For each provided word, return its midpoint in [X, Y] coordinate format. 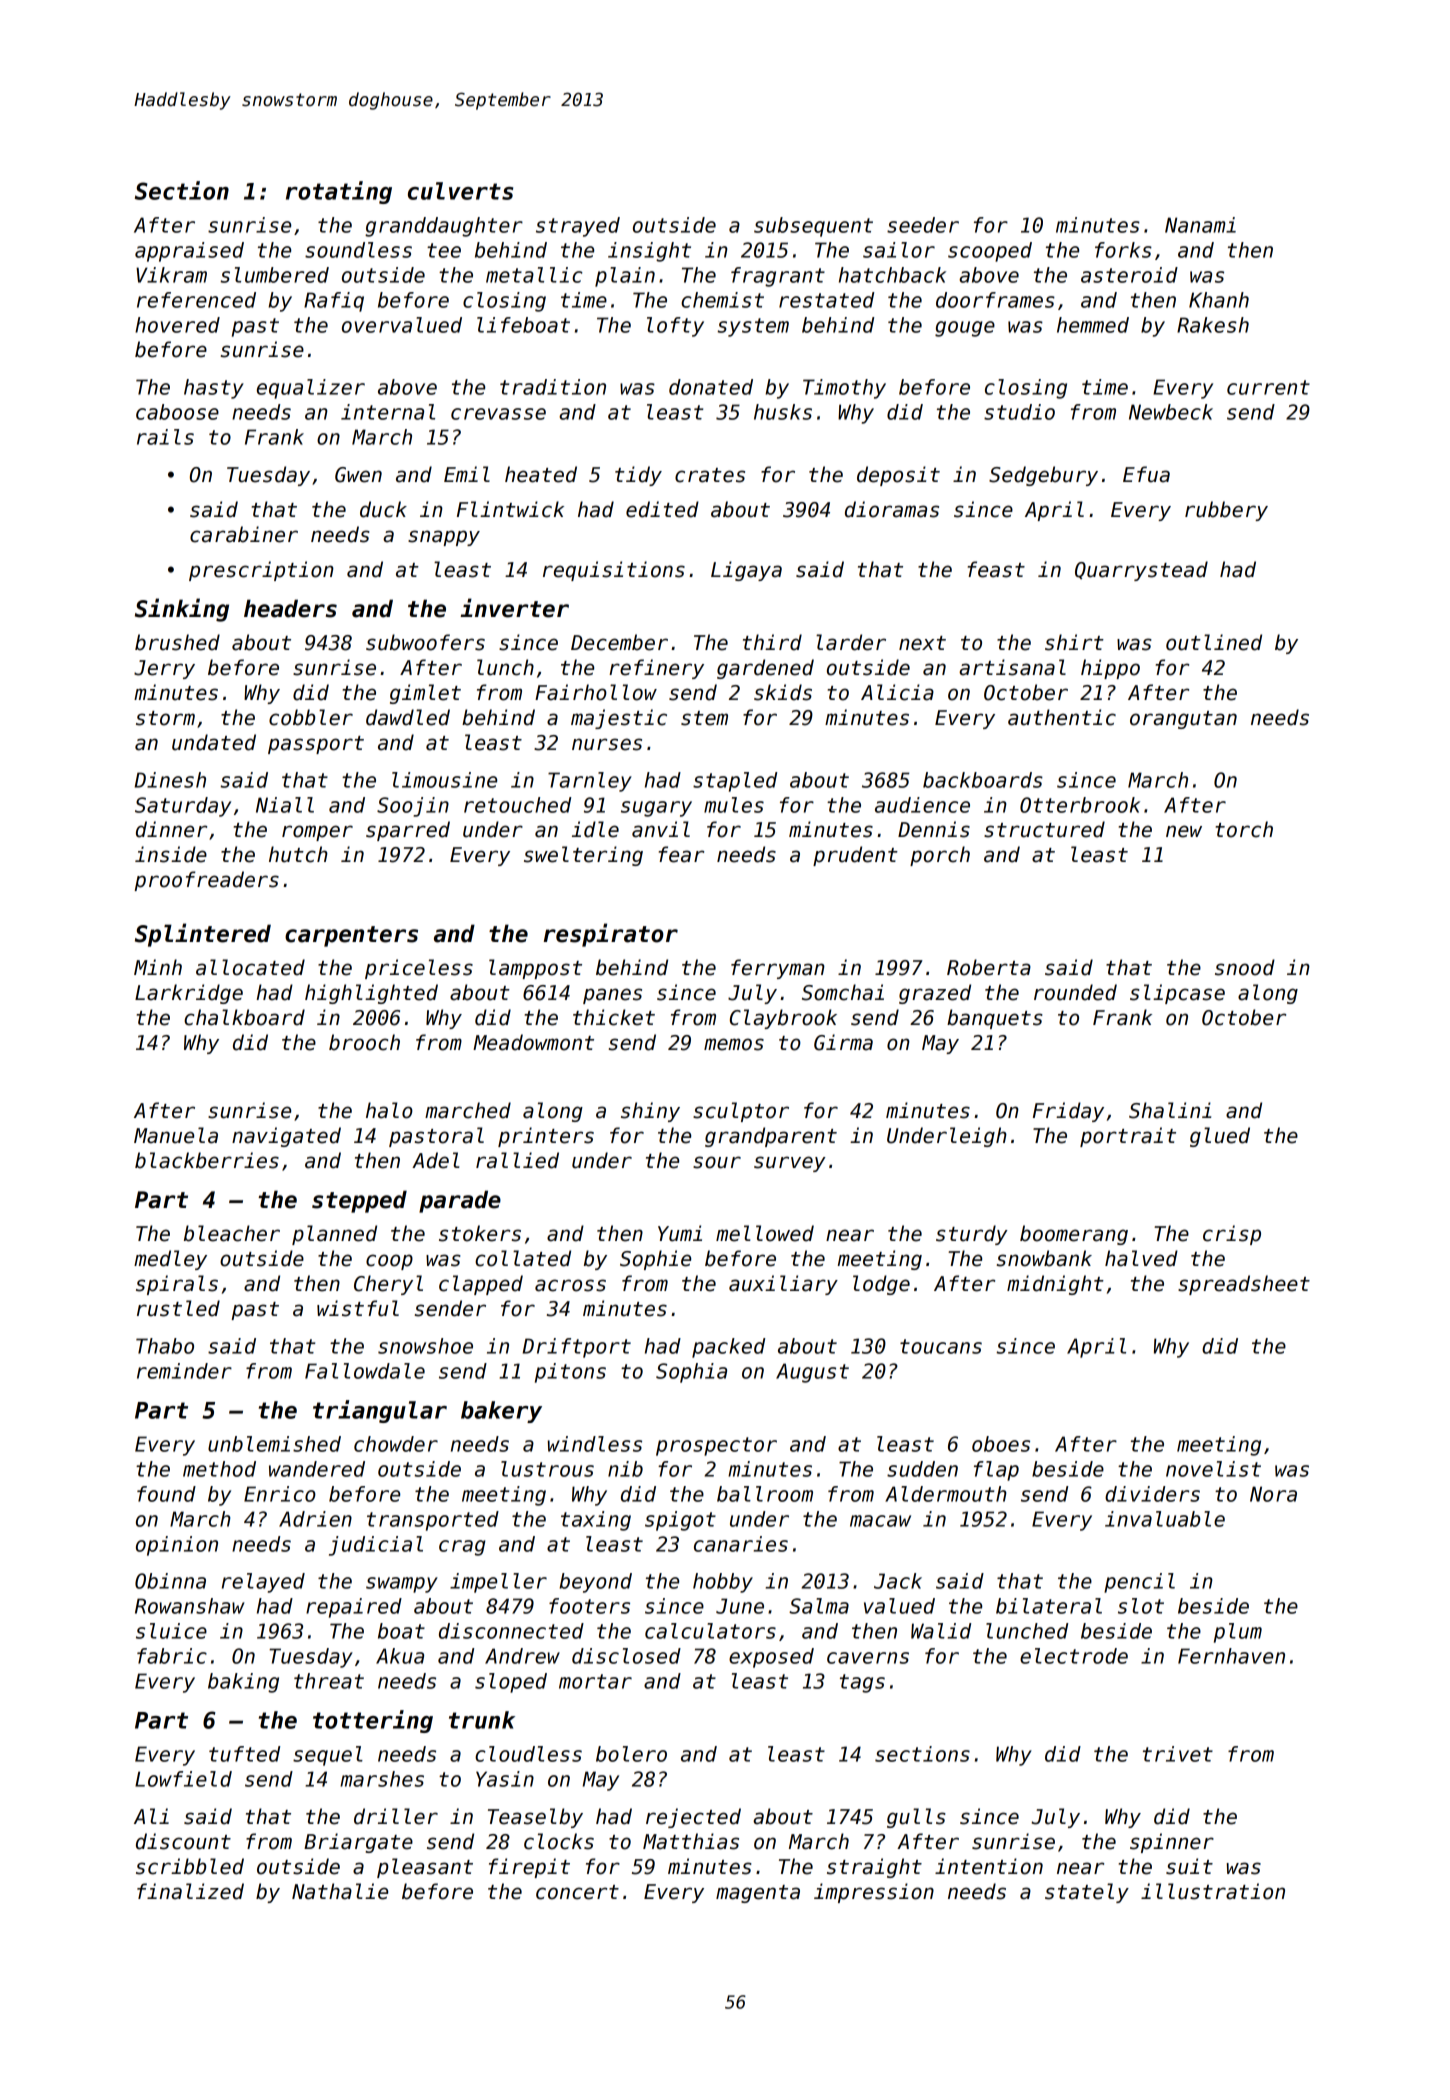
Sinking [182, 610]
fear [681, 854]
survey [790, 1164]
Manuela [176, 1135]
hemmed [1093, 325]
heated [541, 474]
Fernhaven [1231, 1656]
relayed [263, 1583]
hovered [177, 325]
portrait [1128, 1137]
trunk [482, 1720]
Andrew [522, 1656]
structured [1044, 829]
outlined [1214, 642]
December [619, 642]
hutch [298, 854]
